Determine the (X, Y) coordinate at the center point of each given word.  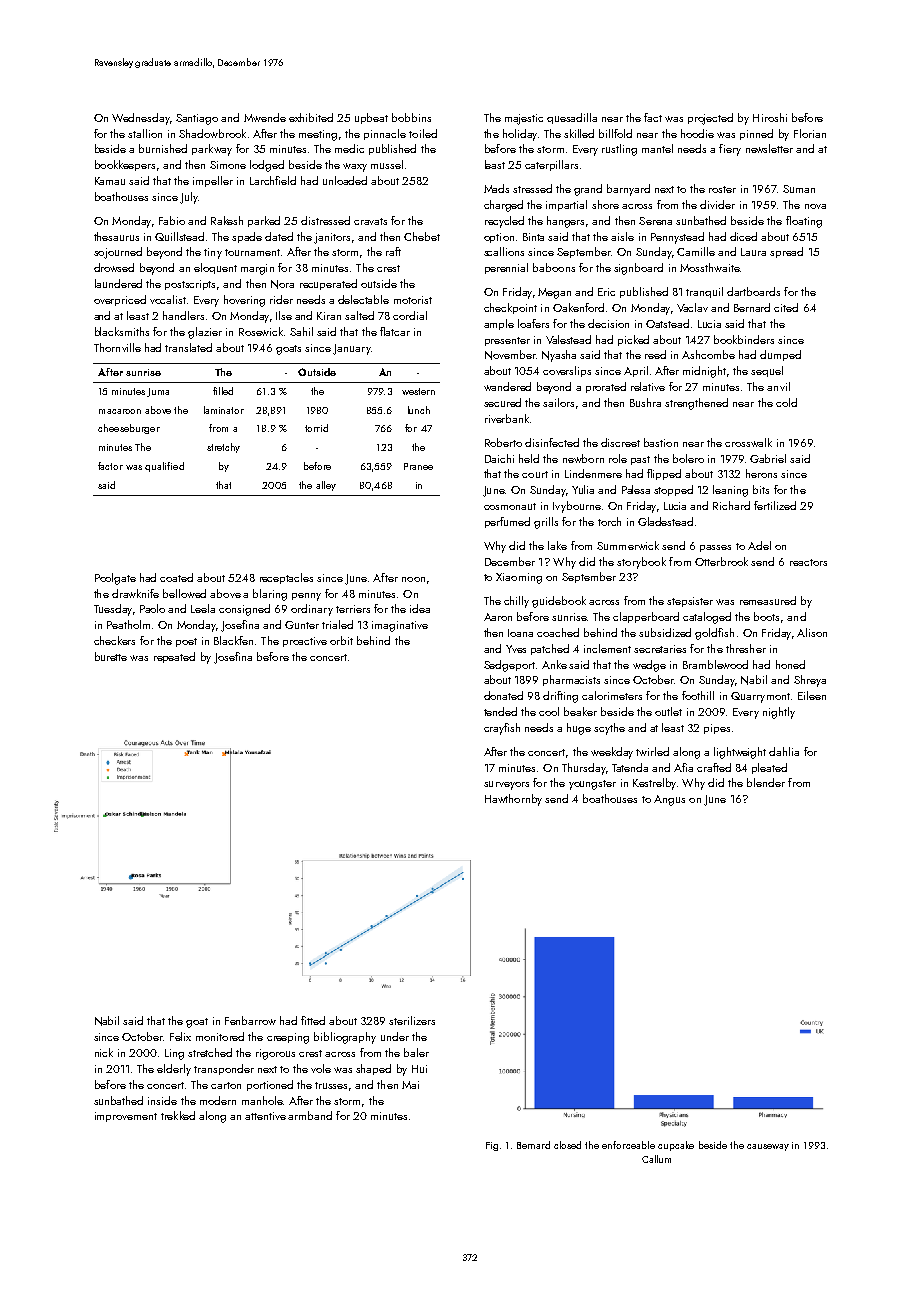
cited (786, 307)
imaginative (400, 626)
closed (567, 1145)
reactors (808, 562)
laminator (224, 410)
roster (722, 189)
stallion (145, 133)
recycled (504, 222)
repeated (174, 657)
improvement (126, 1117)
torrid (316, 428)
